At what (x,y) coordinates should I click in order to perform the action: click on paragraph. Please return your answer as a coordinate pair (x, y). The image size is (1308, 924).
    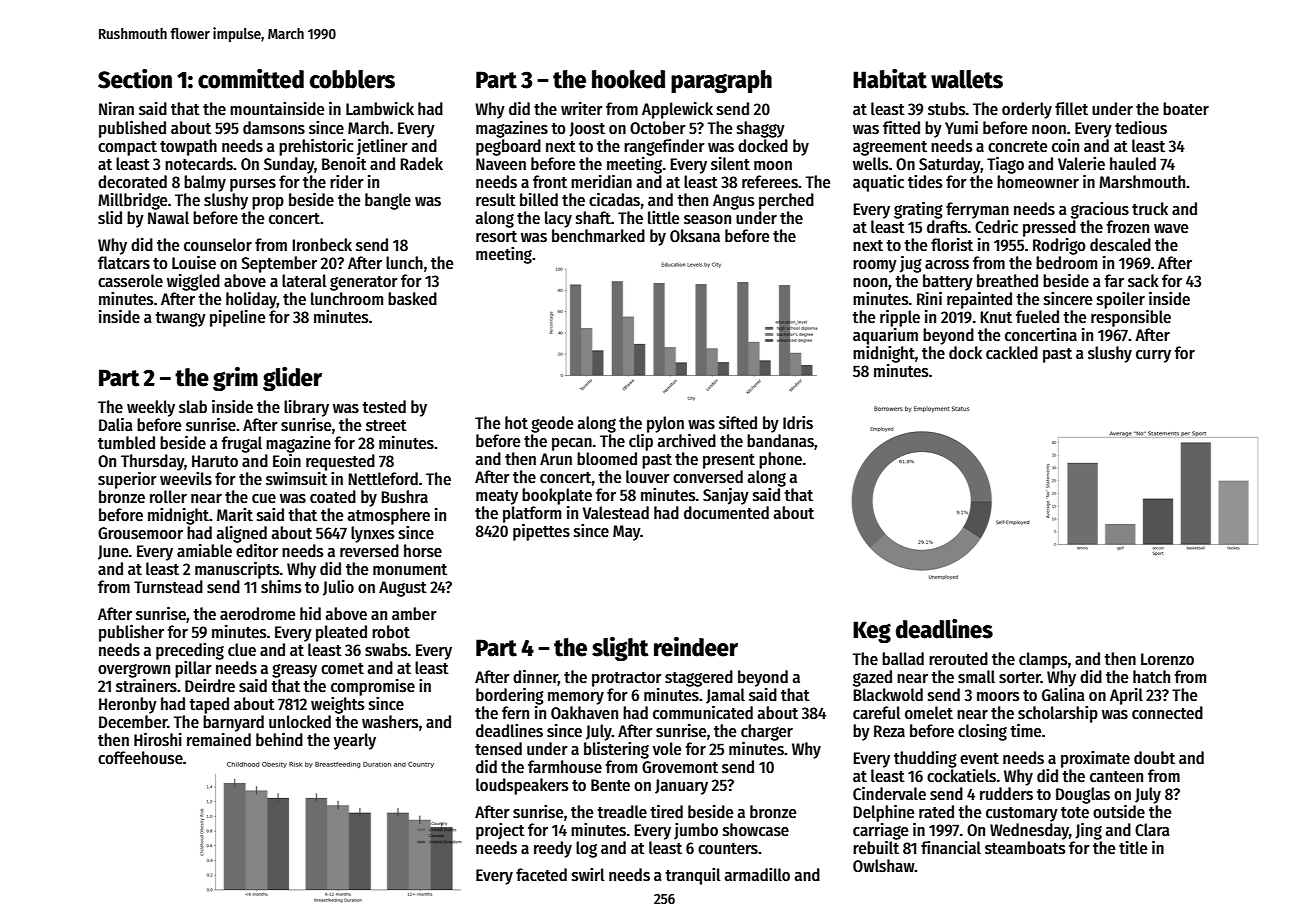
    Looking at the image, I should click on (721, 81).
